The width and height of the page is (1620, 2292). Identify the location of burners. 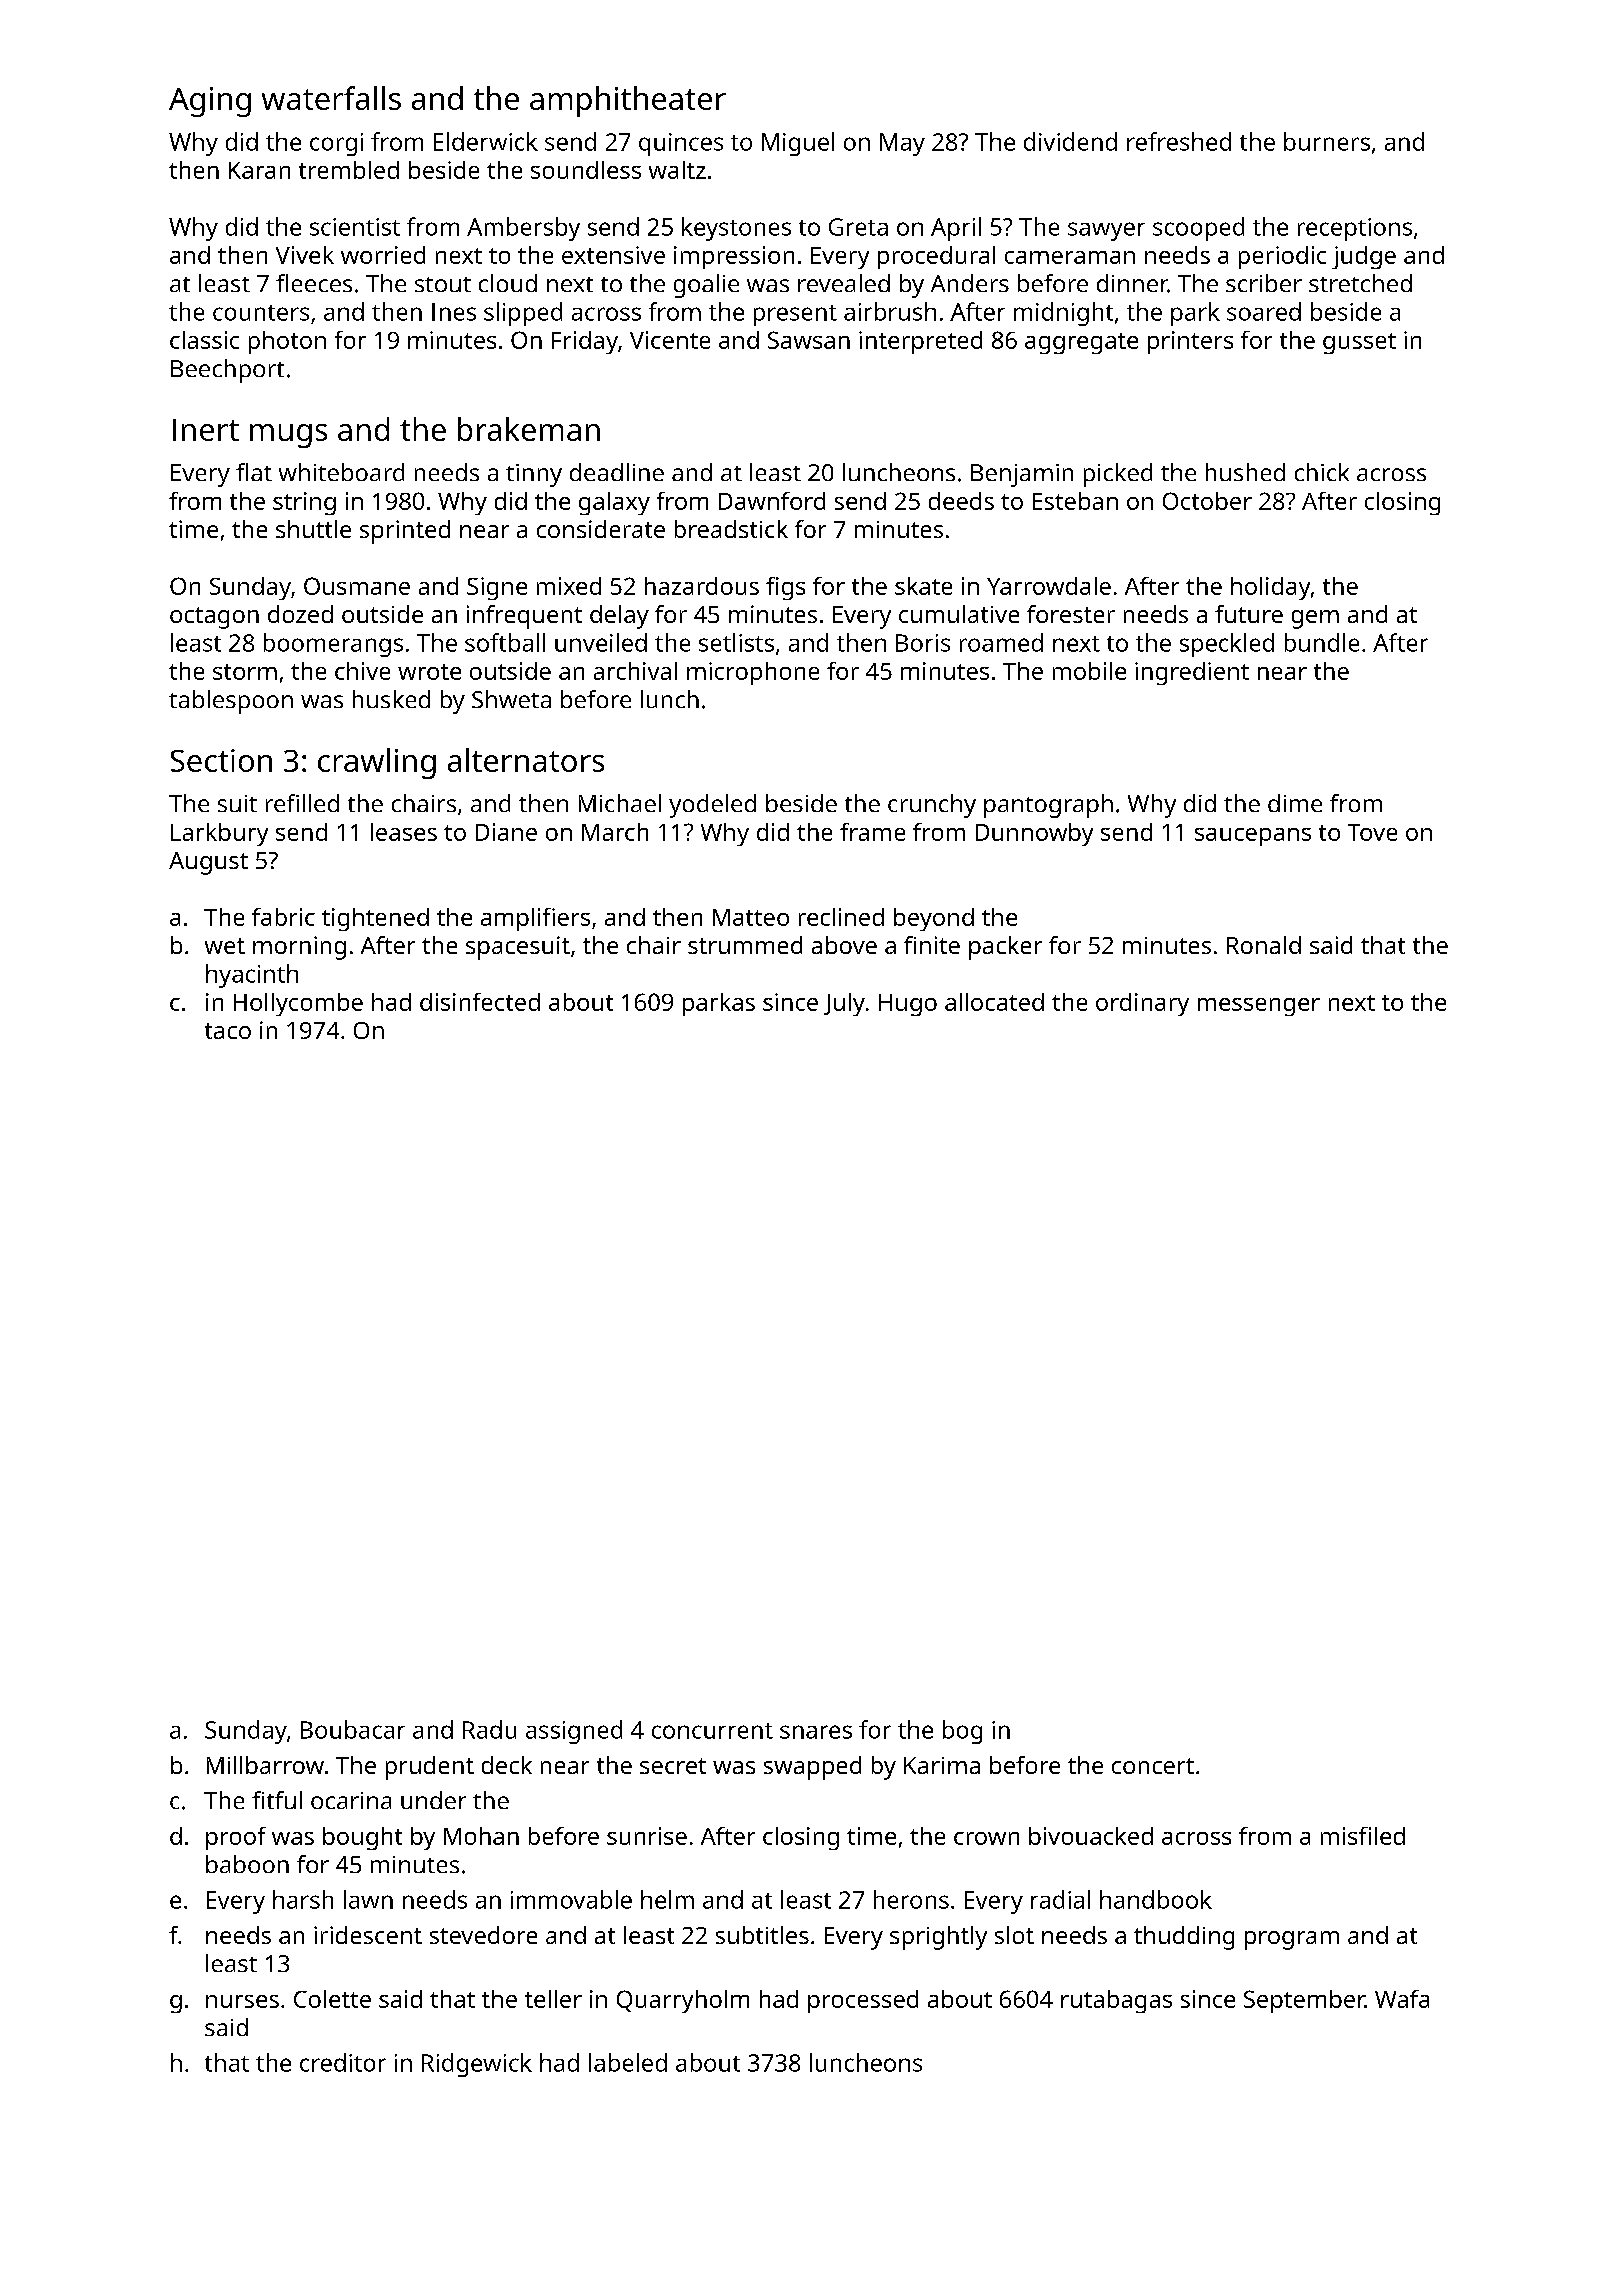
(1327, 141).
